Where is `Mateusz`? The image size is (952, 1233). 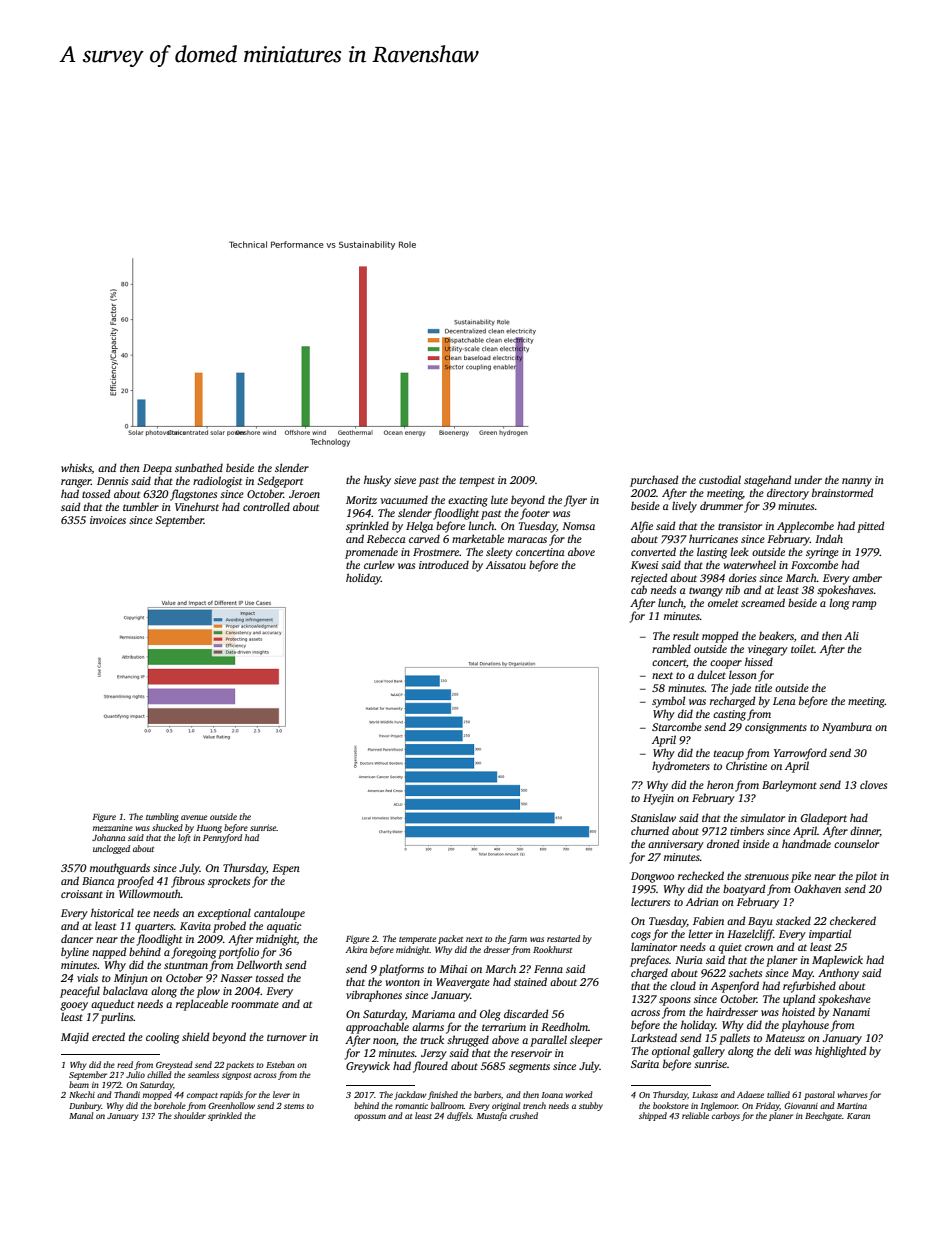
Mateusz is located at coordinates (785, 1038).
